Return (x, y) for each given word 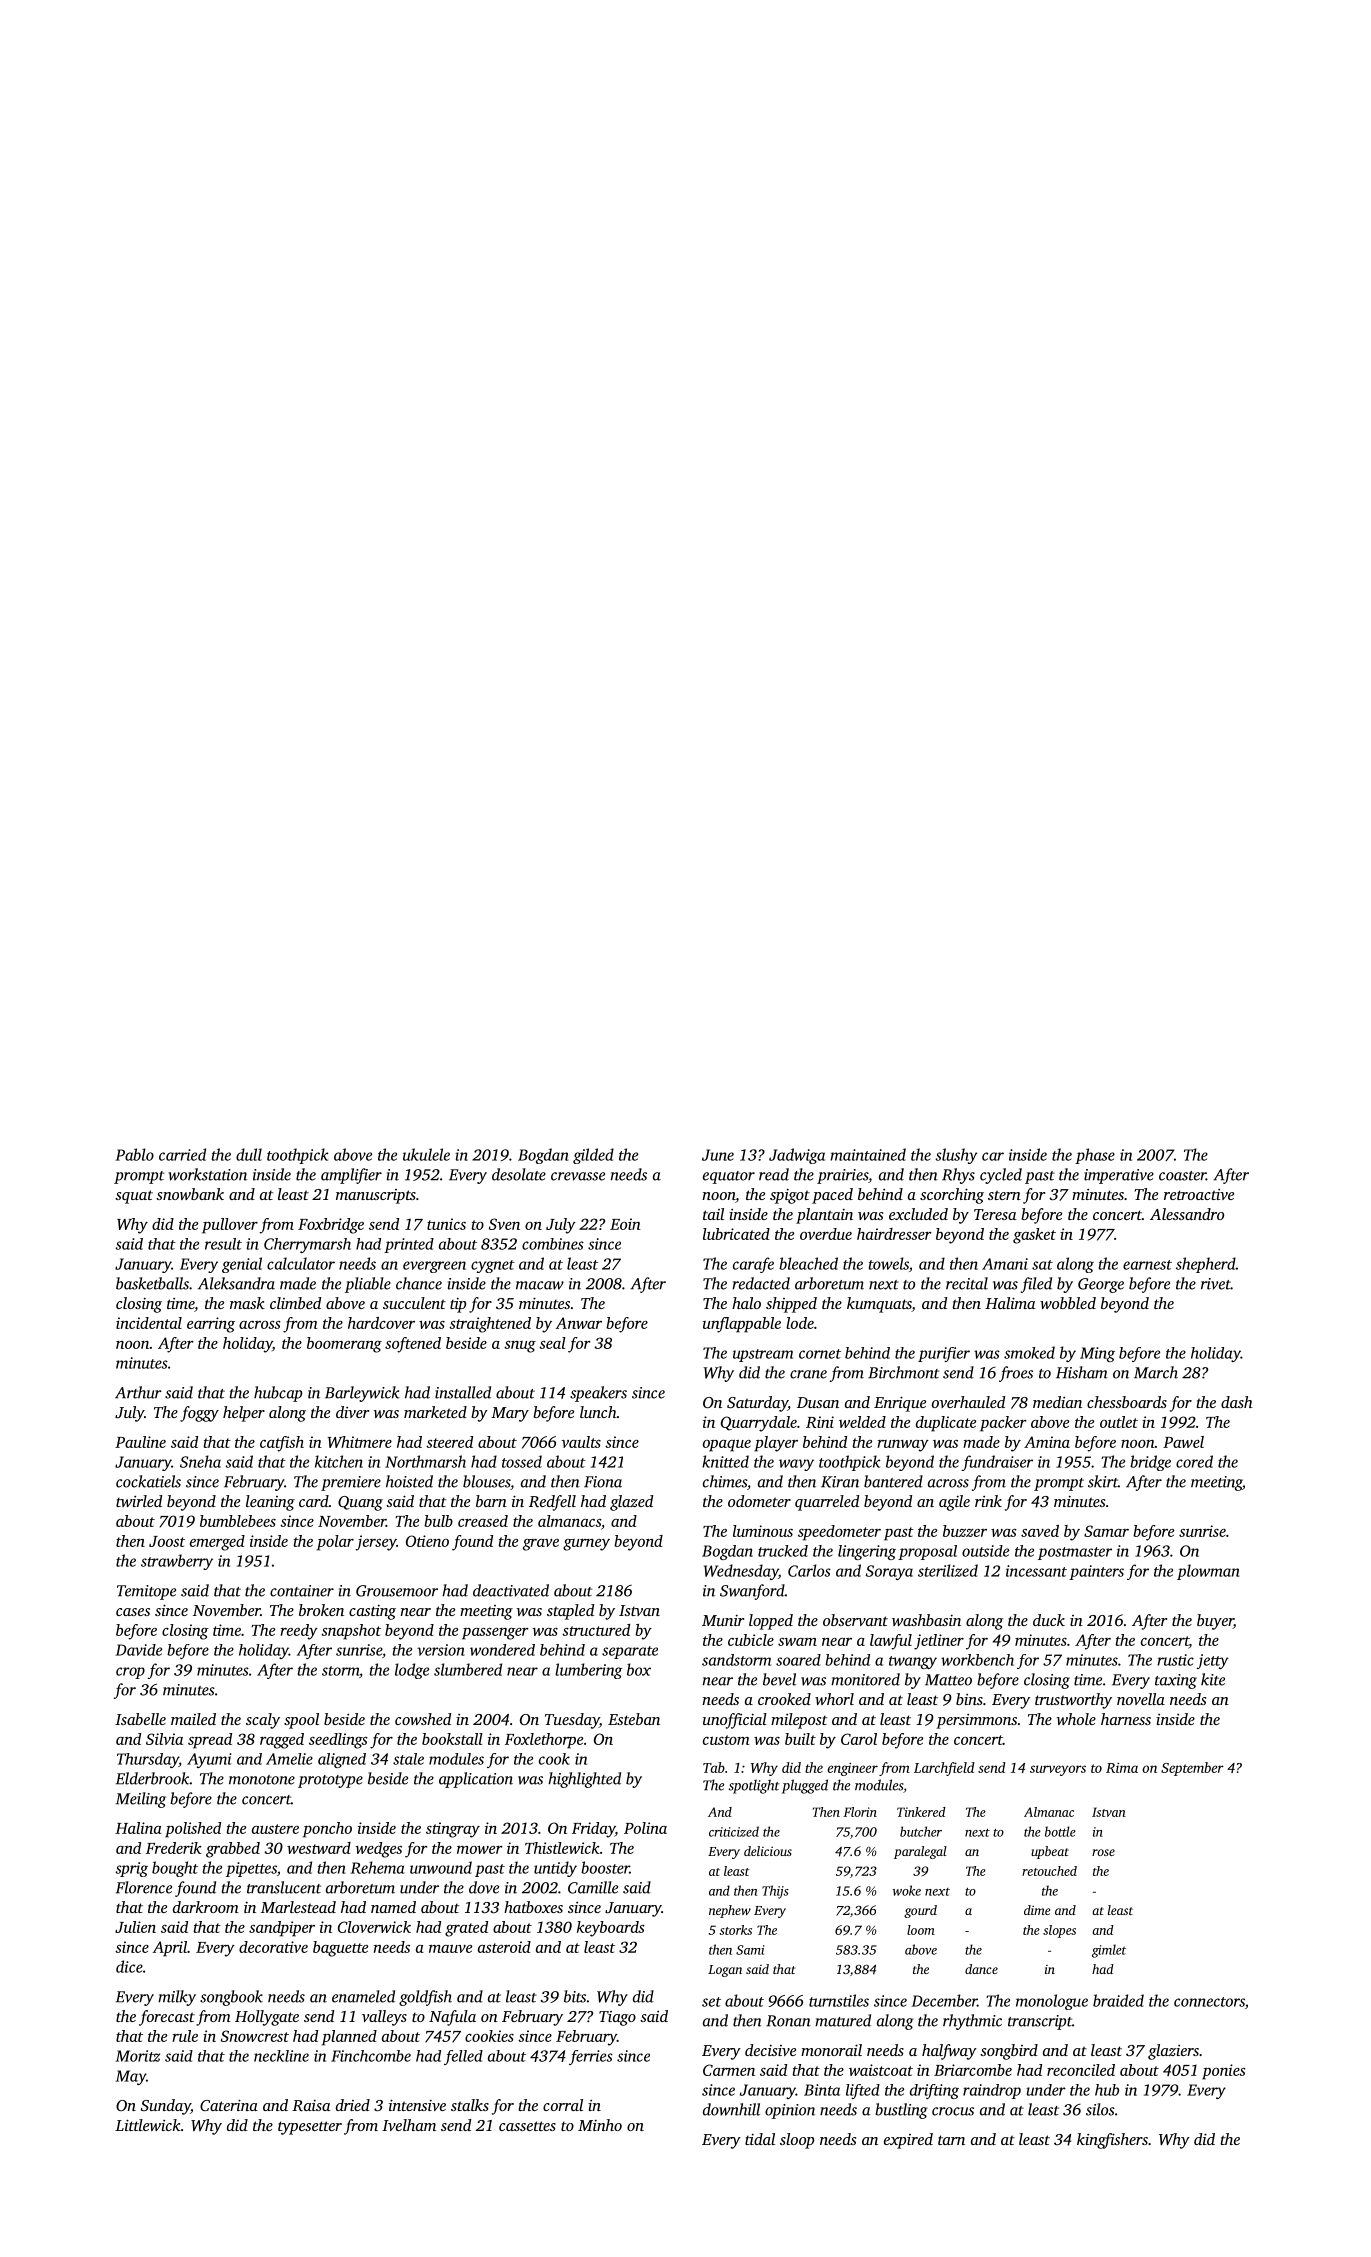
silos (1100, 2109)
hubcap (278, 1394)
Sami (750, 1950)
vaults (581, 1442)
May (131, 2077)
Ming (1097, 1354)
